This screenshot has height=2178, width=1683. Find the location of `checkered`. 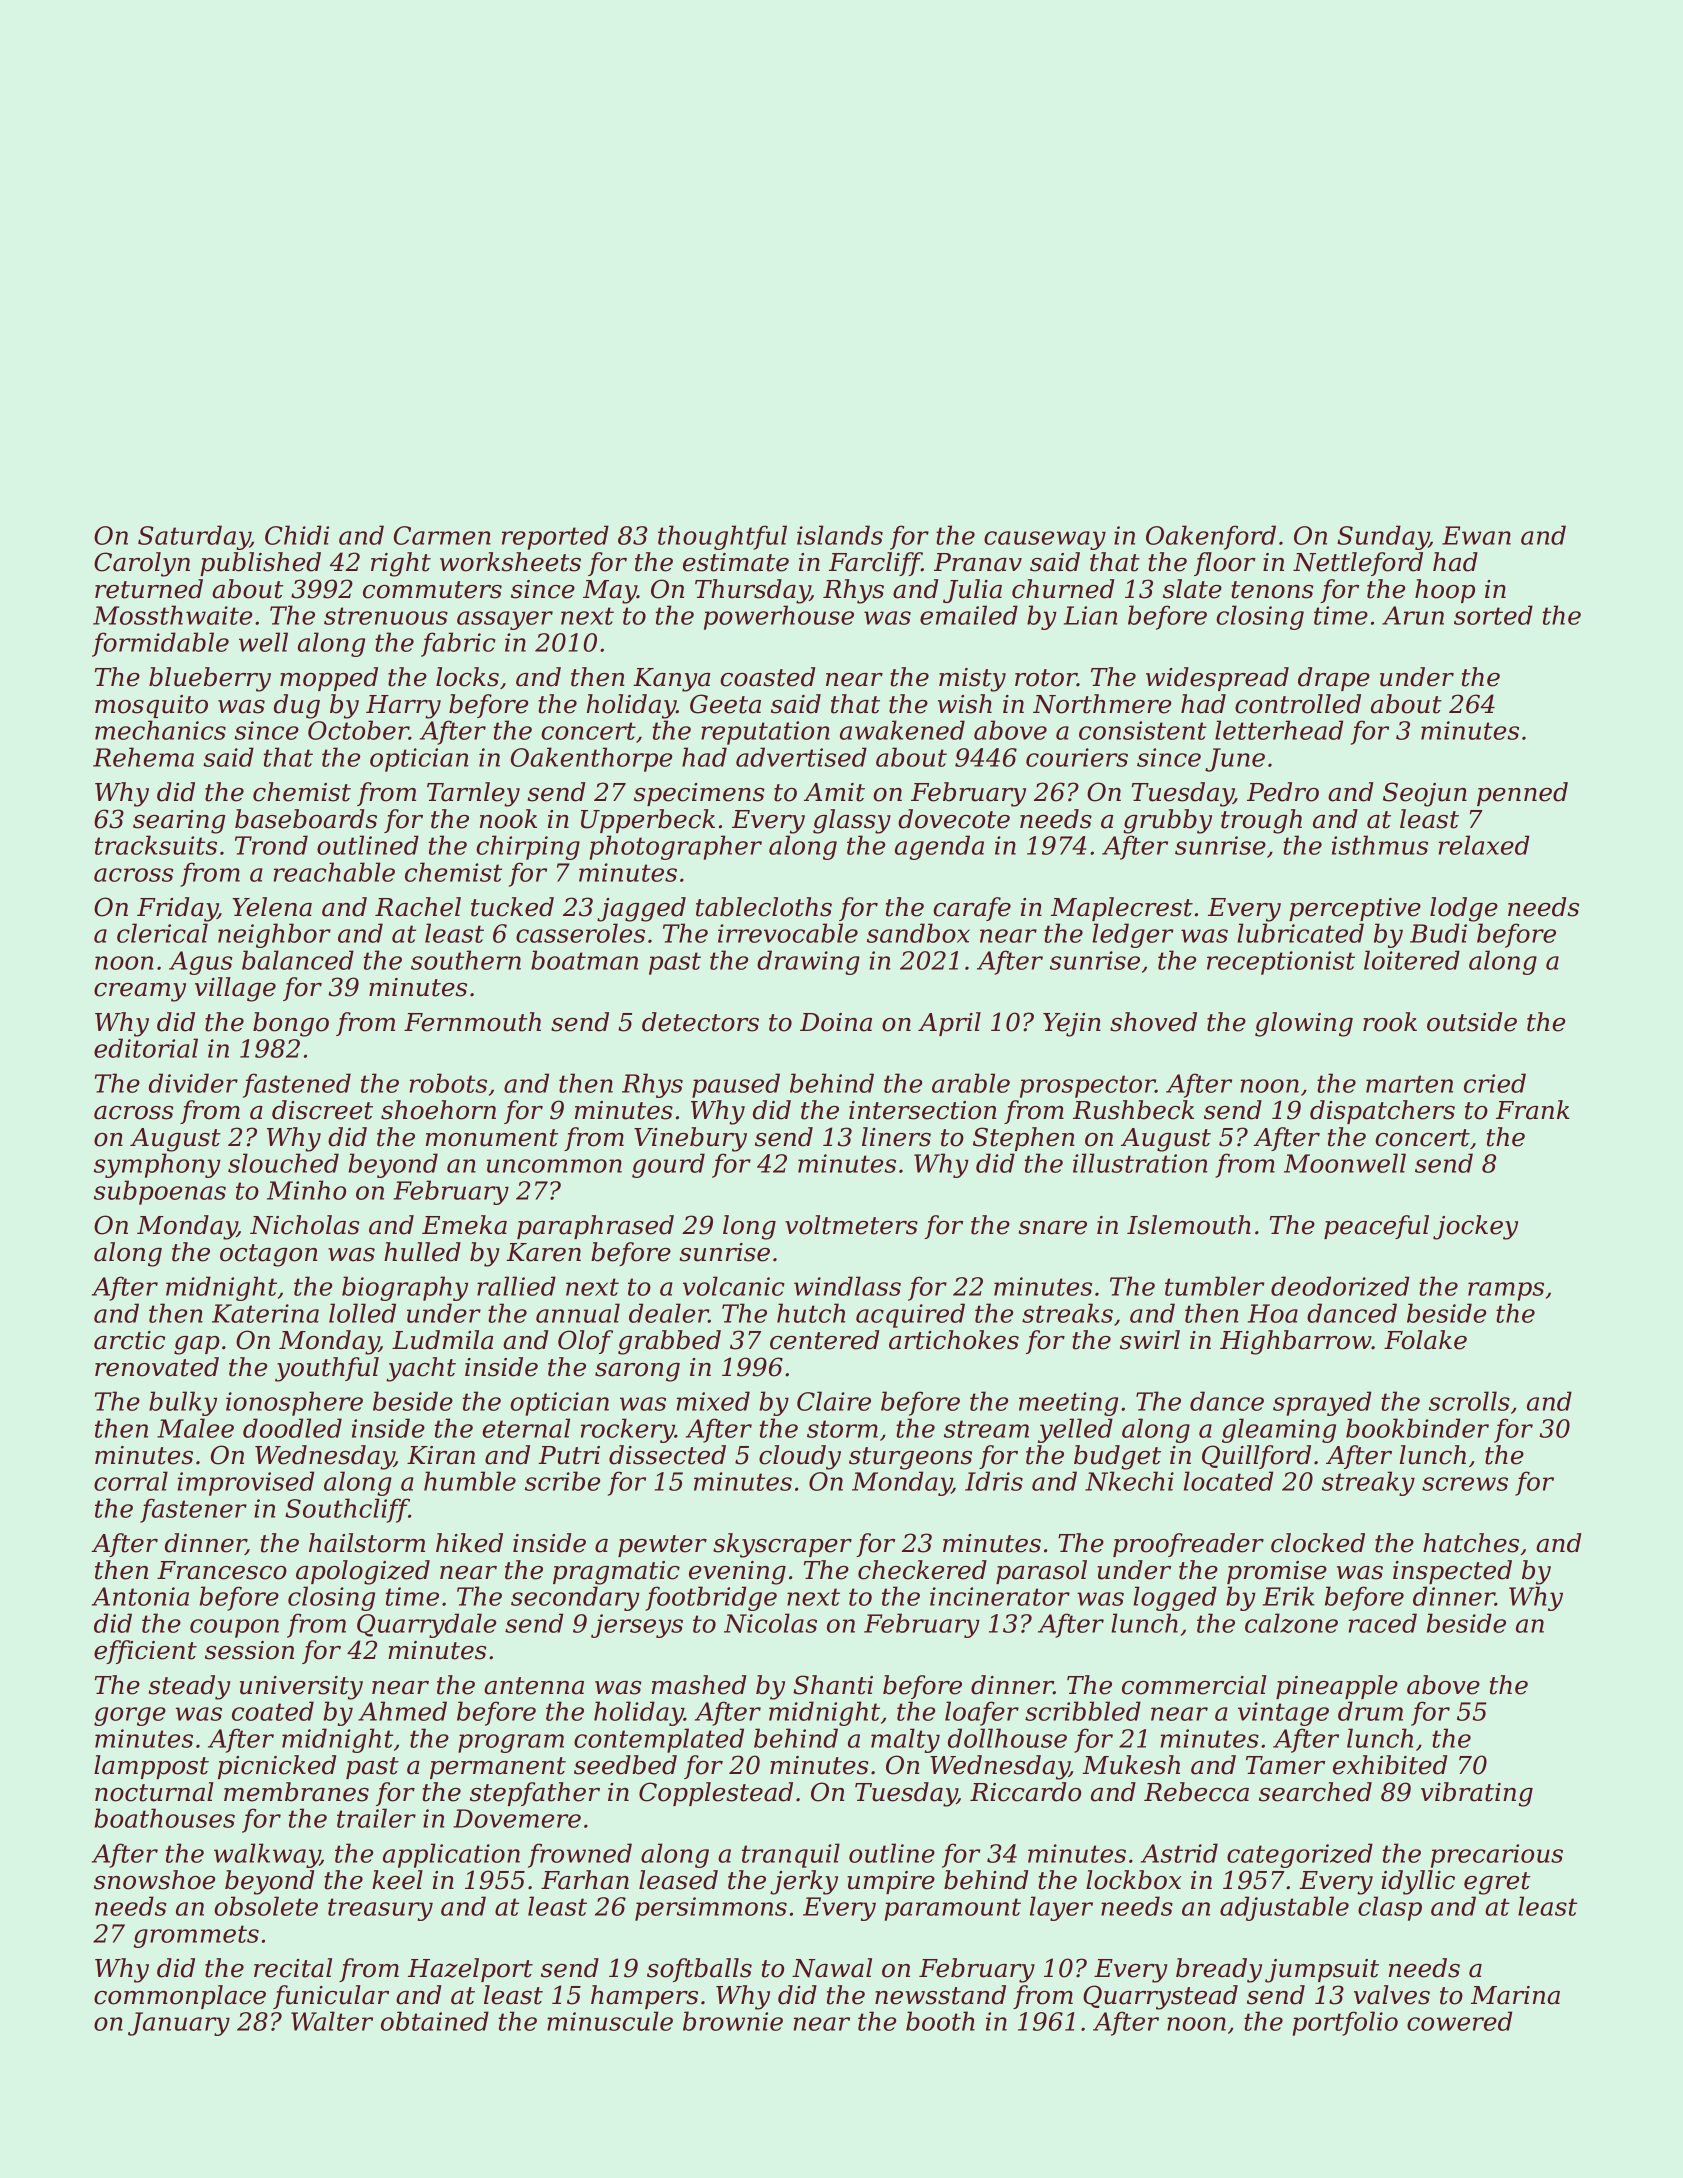

checkered is located at coordinates (922, 1570).
